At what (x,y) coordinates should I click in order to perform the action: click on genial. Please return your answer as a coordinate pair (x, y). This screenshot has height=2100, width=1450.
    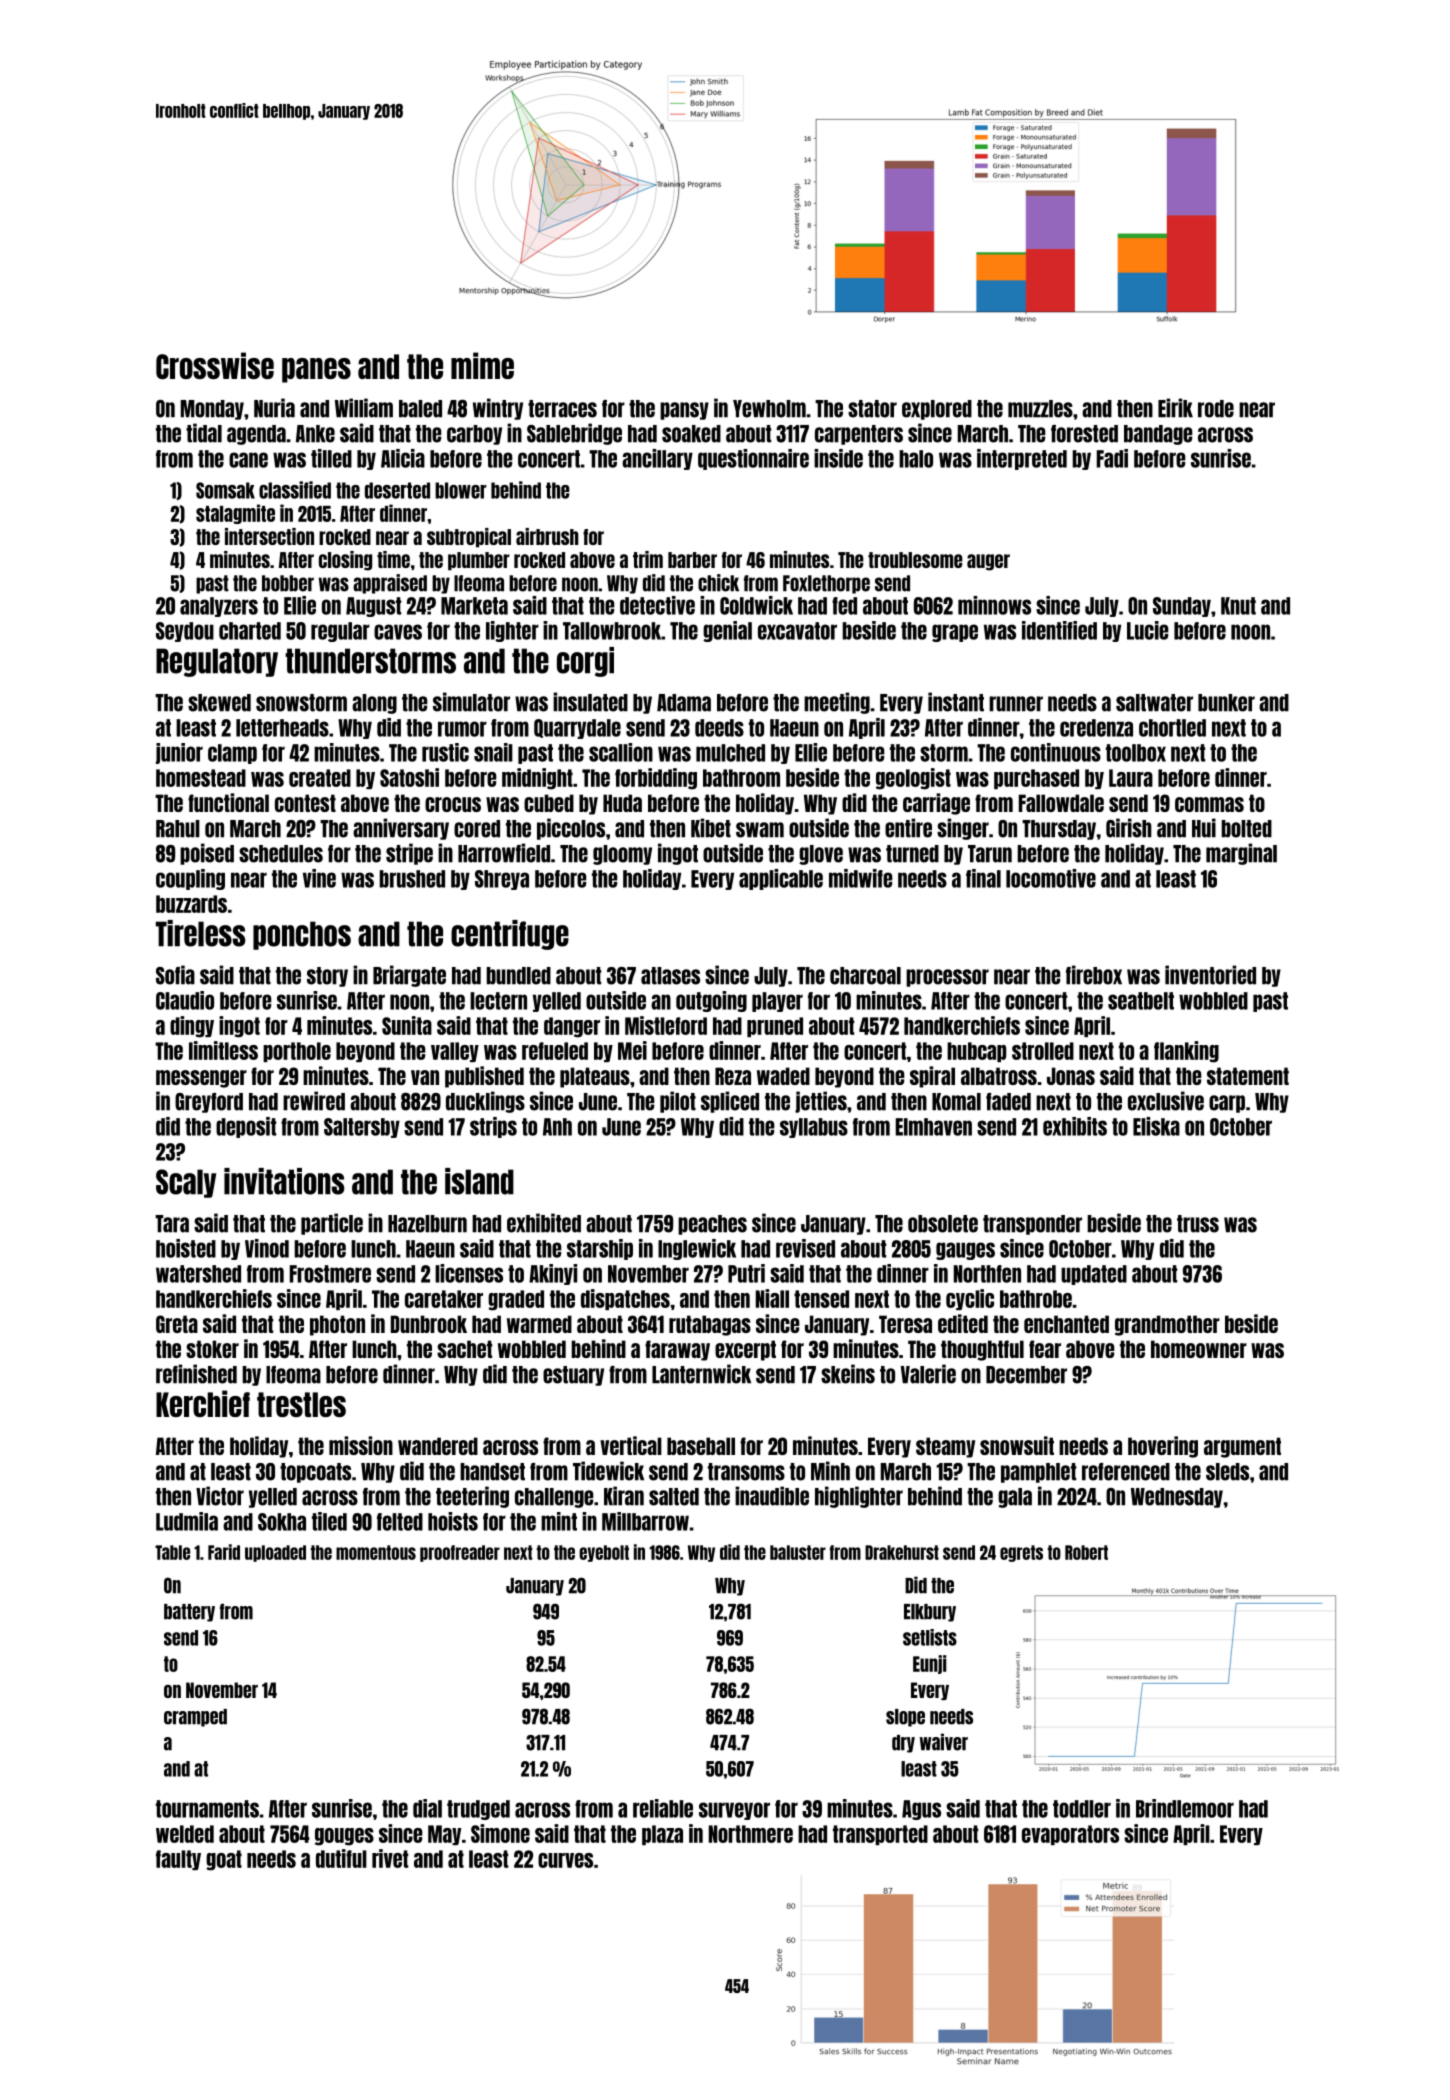
    Looking at the image, I should click on (727, 631).
